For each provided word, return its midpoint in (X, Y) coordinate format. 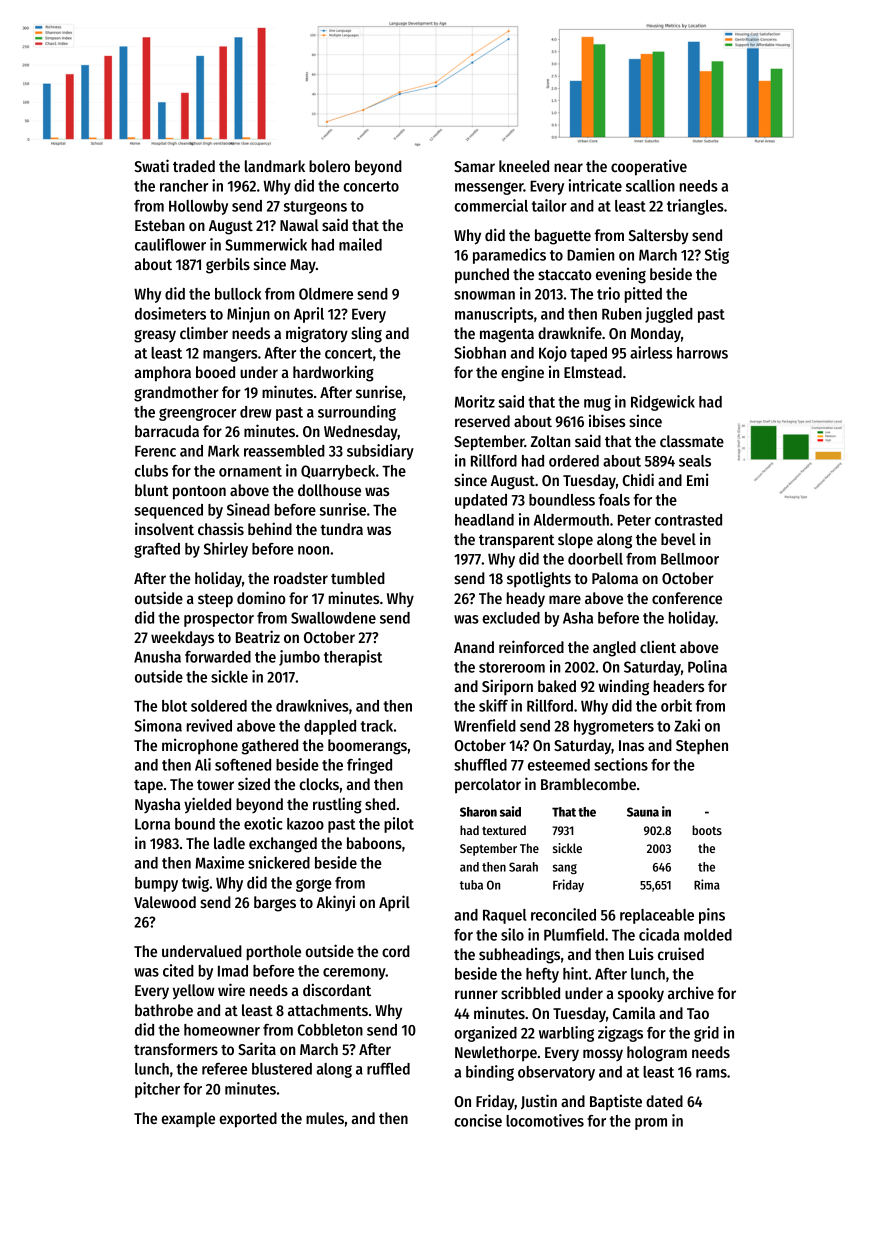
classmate (692, 441)
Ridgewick (663, 403)
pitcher (157, 1090)
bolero (329, 166)
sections (621, 764)
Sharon (478, 812)
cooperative (649, 167)
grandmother (176, 394)
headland (484, 520)
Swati (151, 165)
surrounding (357, 413)
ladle (229, 843)
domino (261, 597)
